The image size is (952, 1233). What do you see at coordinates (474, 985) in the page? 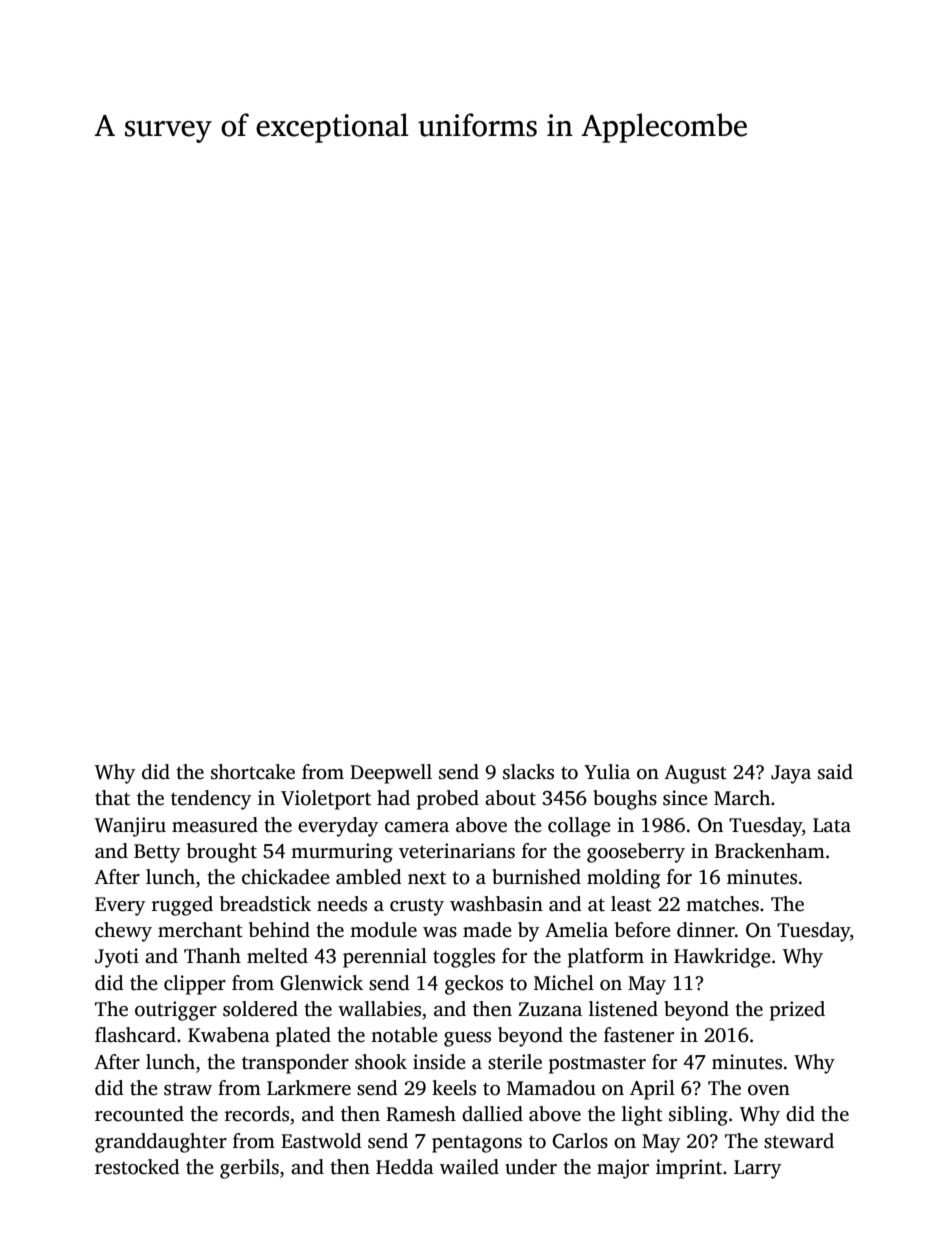
I see `geckos` at bounding box center [474, 985].
